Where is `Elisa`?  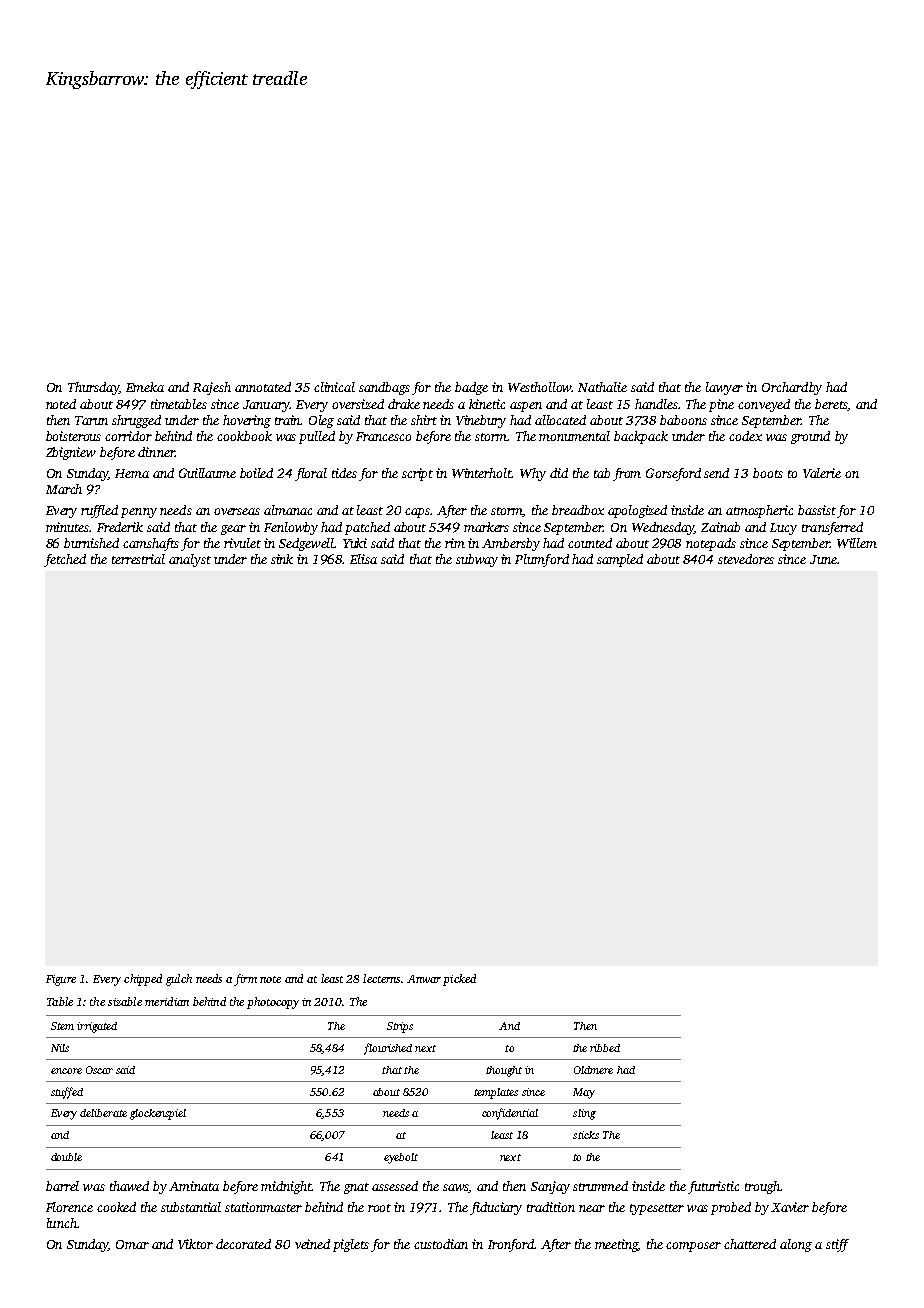 Elisa is located at coordinates (363, 559).
